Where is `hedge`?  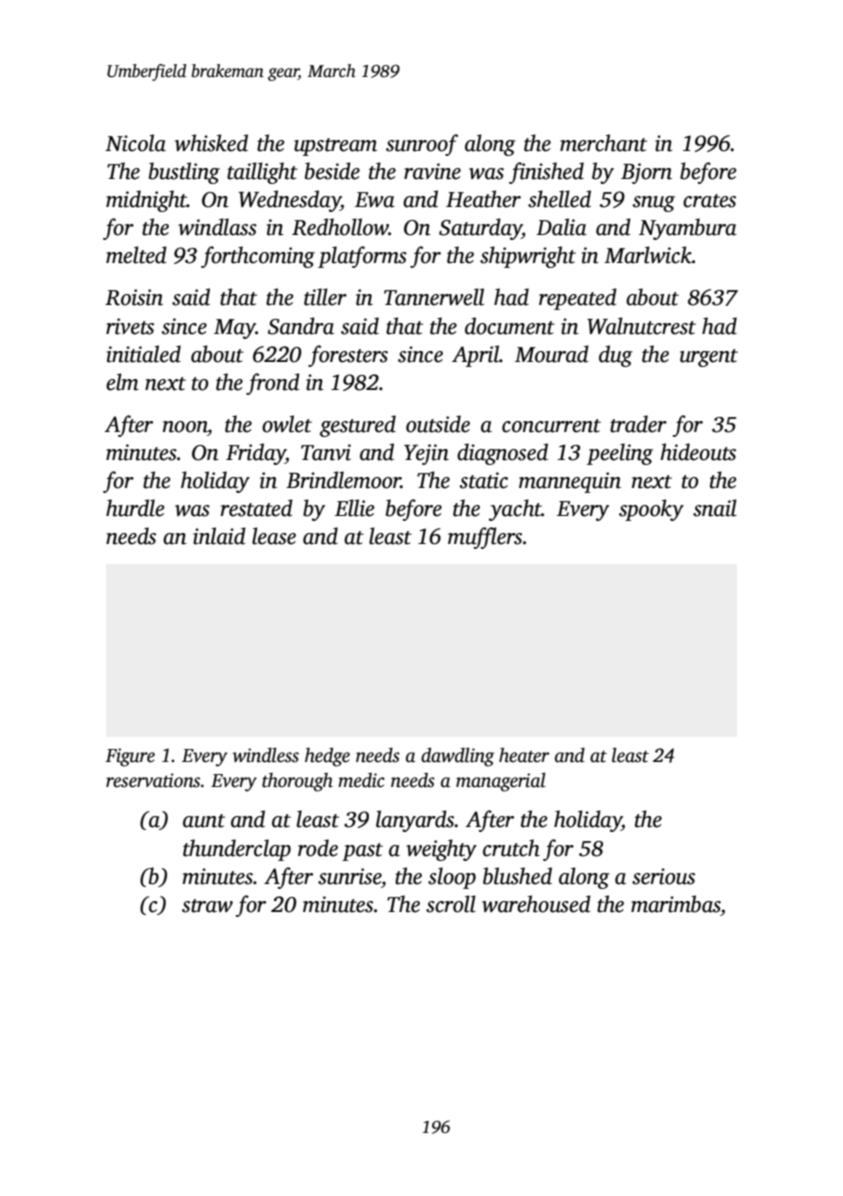 hedge is located at coordinates (327, 757).
